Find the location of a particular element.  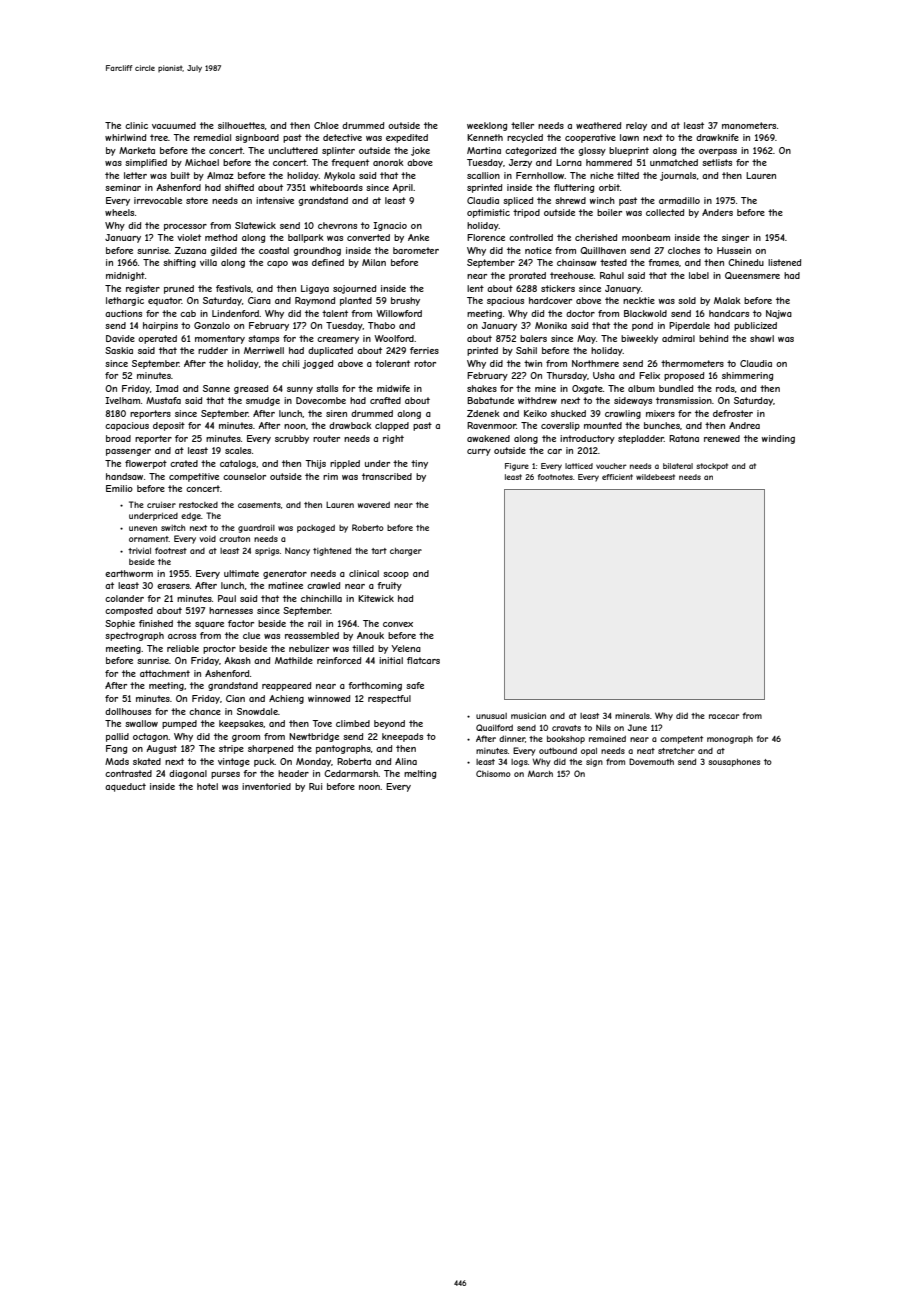

stockpot is located at coordinates (712, 467).
